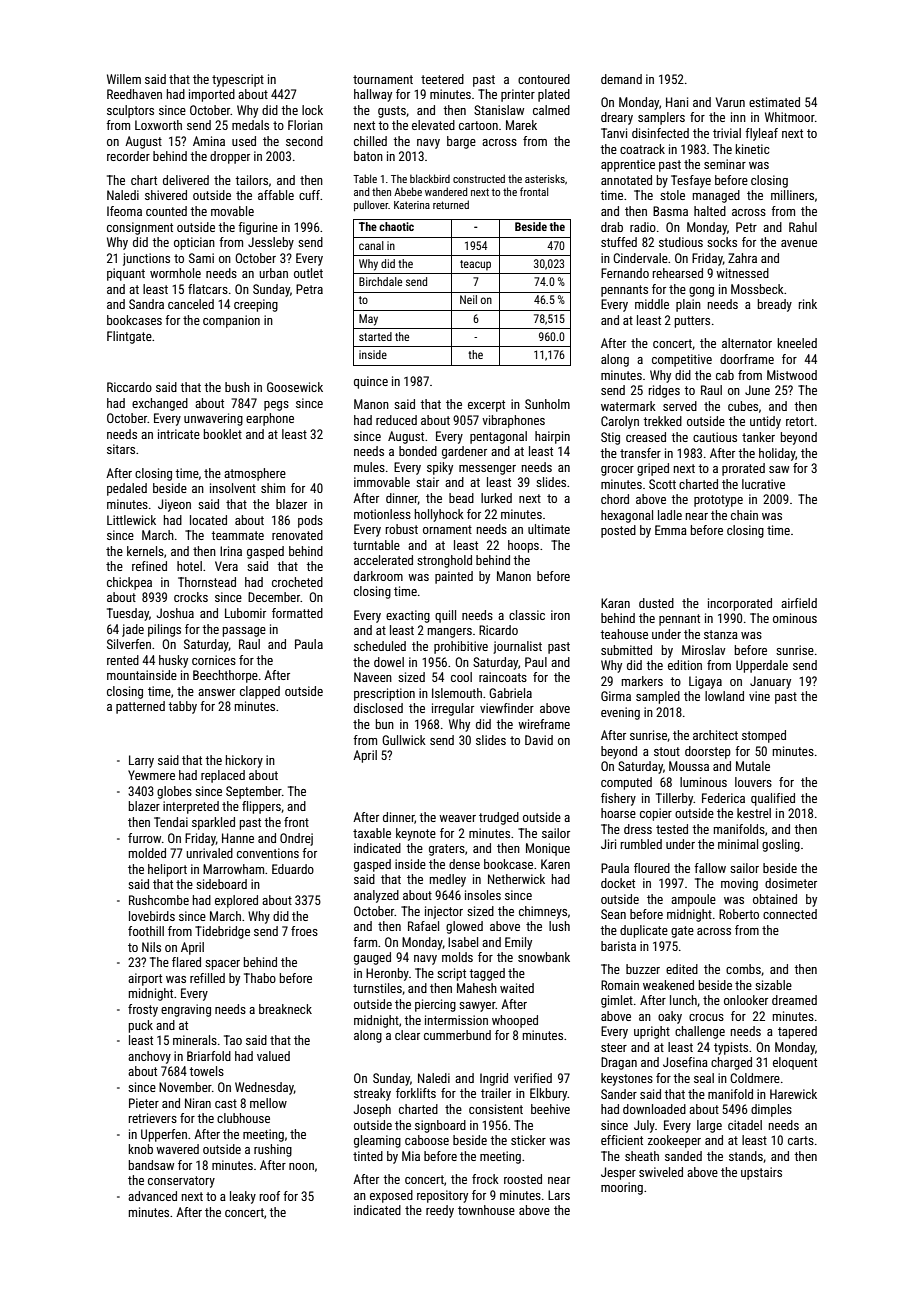 The width and height of the document is (924, 1308). What do you see at coordinates (646, 437) in the document?
I see `creased` at bounding box center [646, 437].
